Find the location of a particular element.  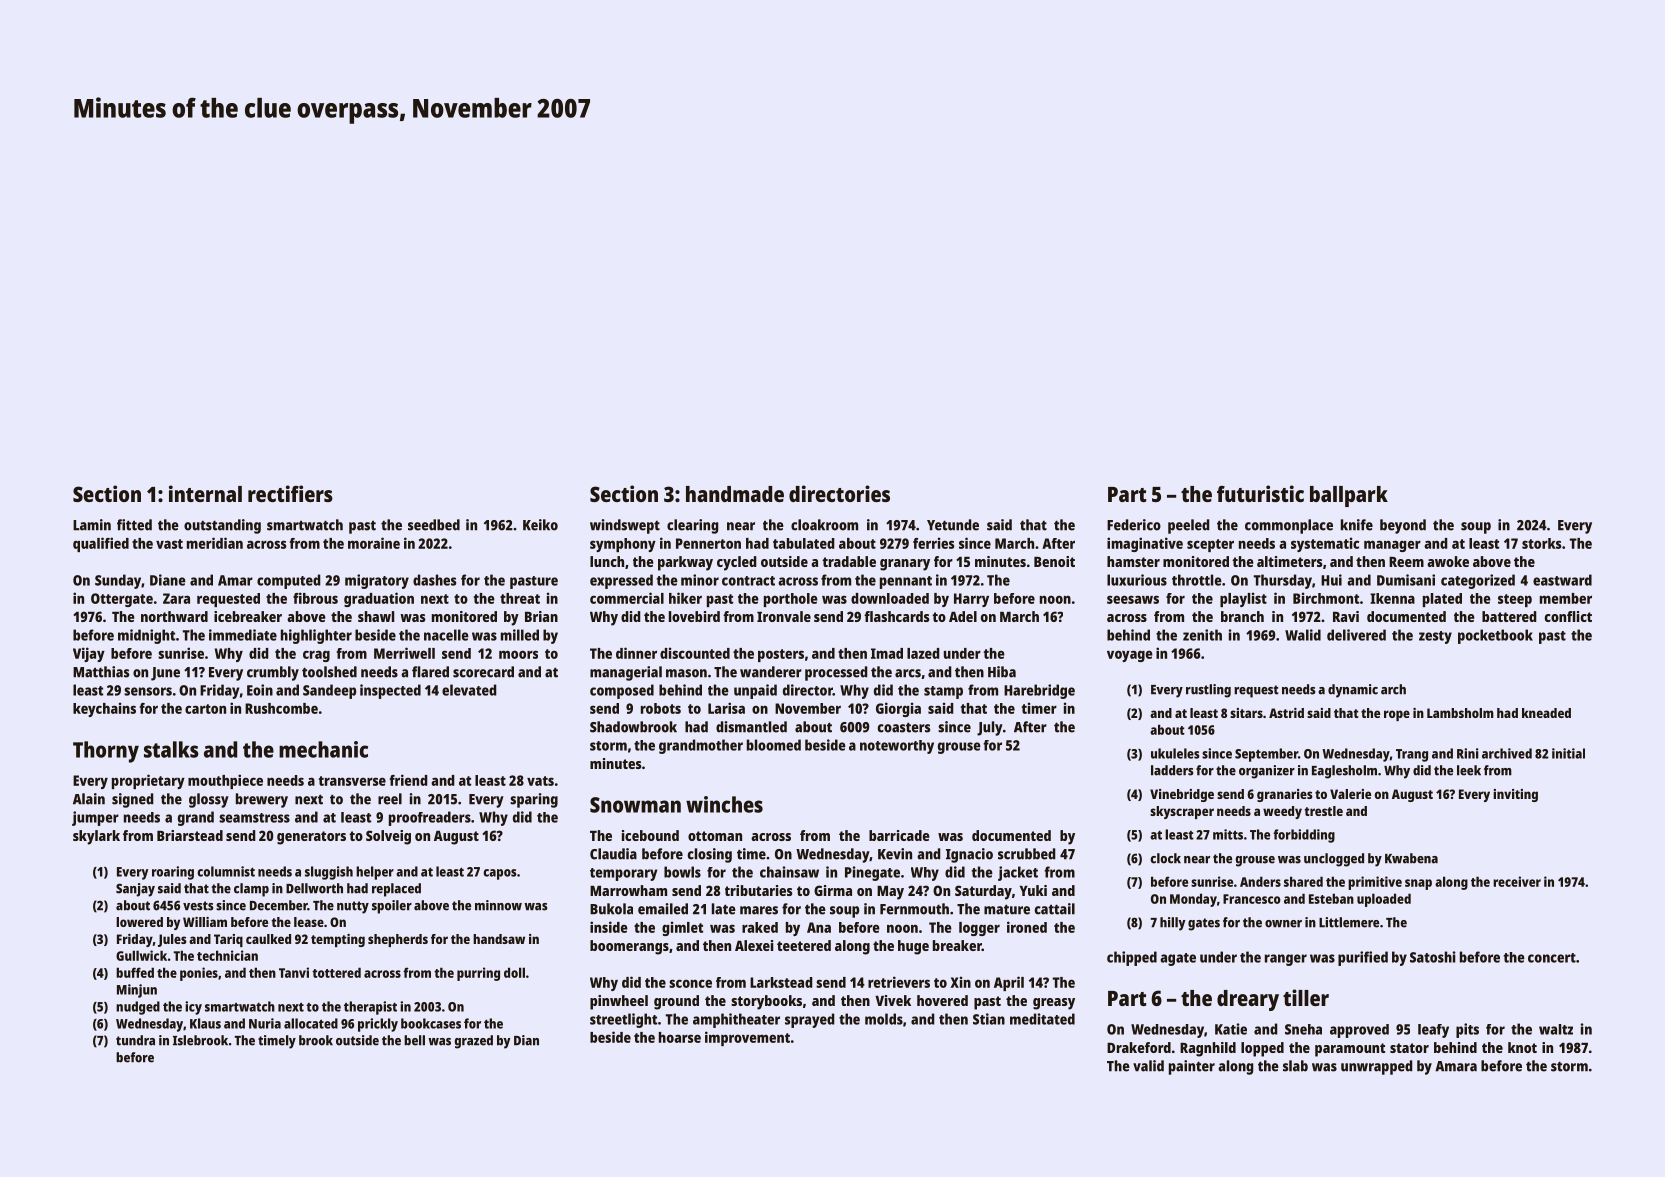

July is located at coordinates (990, 728).
